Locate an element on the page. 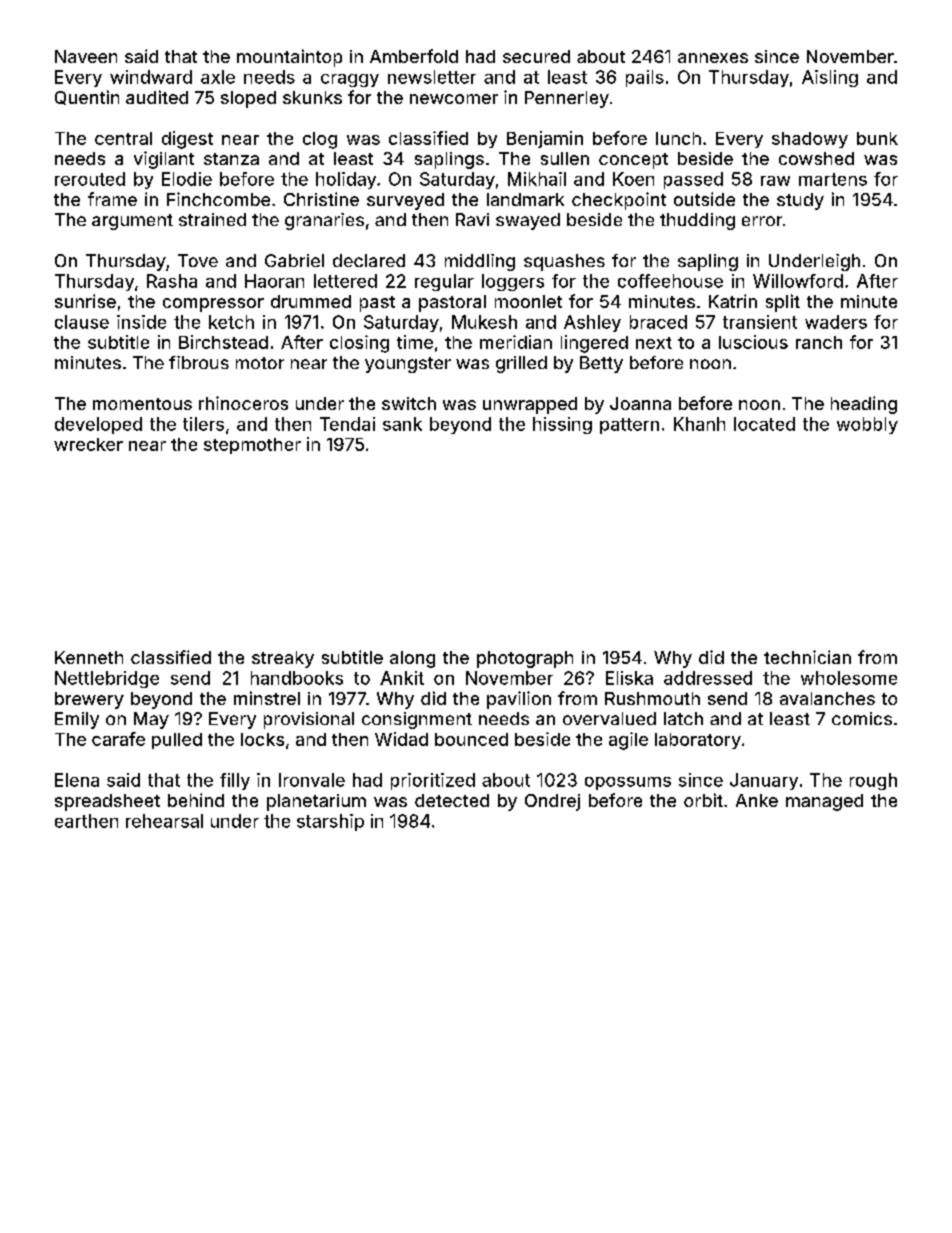  youngster is located at coordinates (408, 365).
